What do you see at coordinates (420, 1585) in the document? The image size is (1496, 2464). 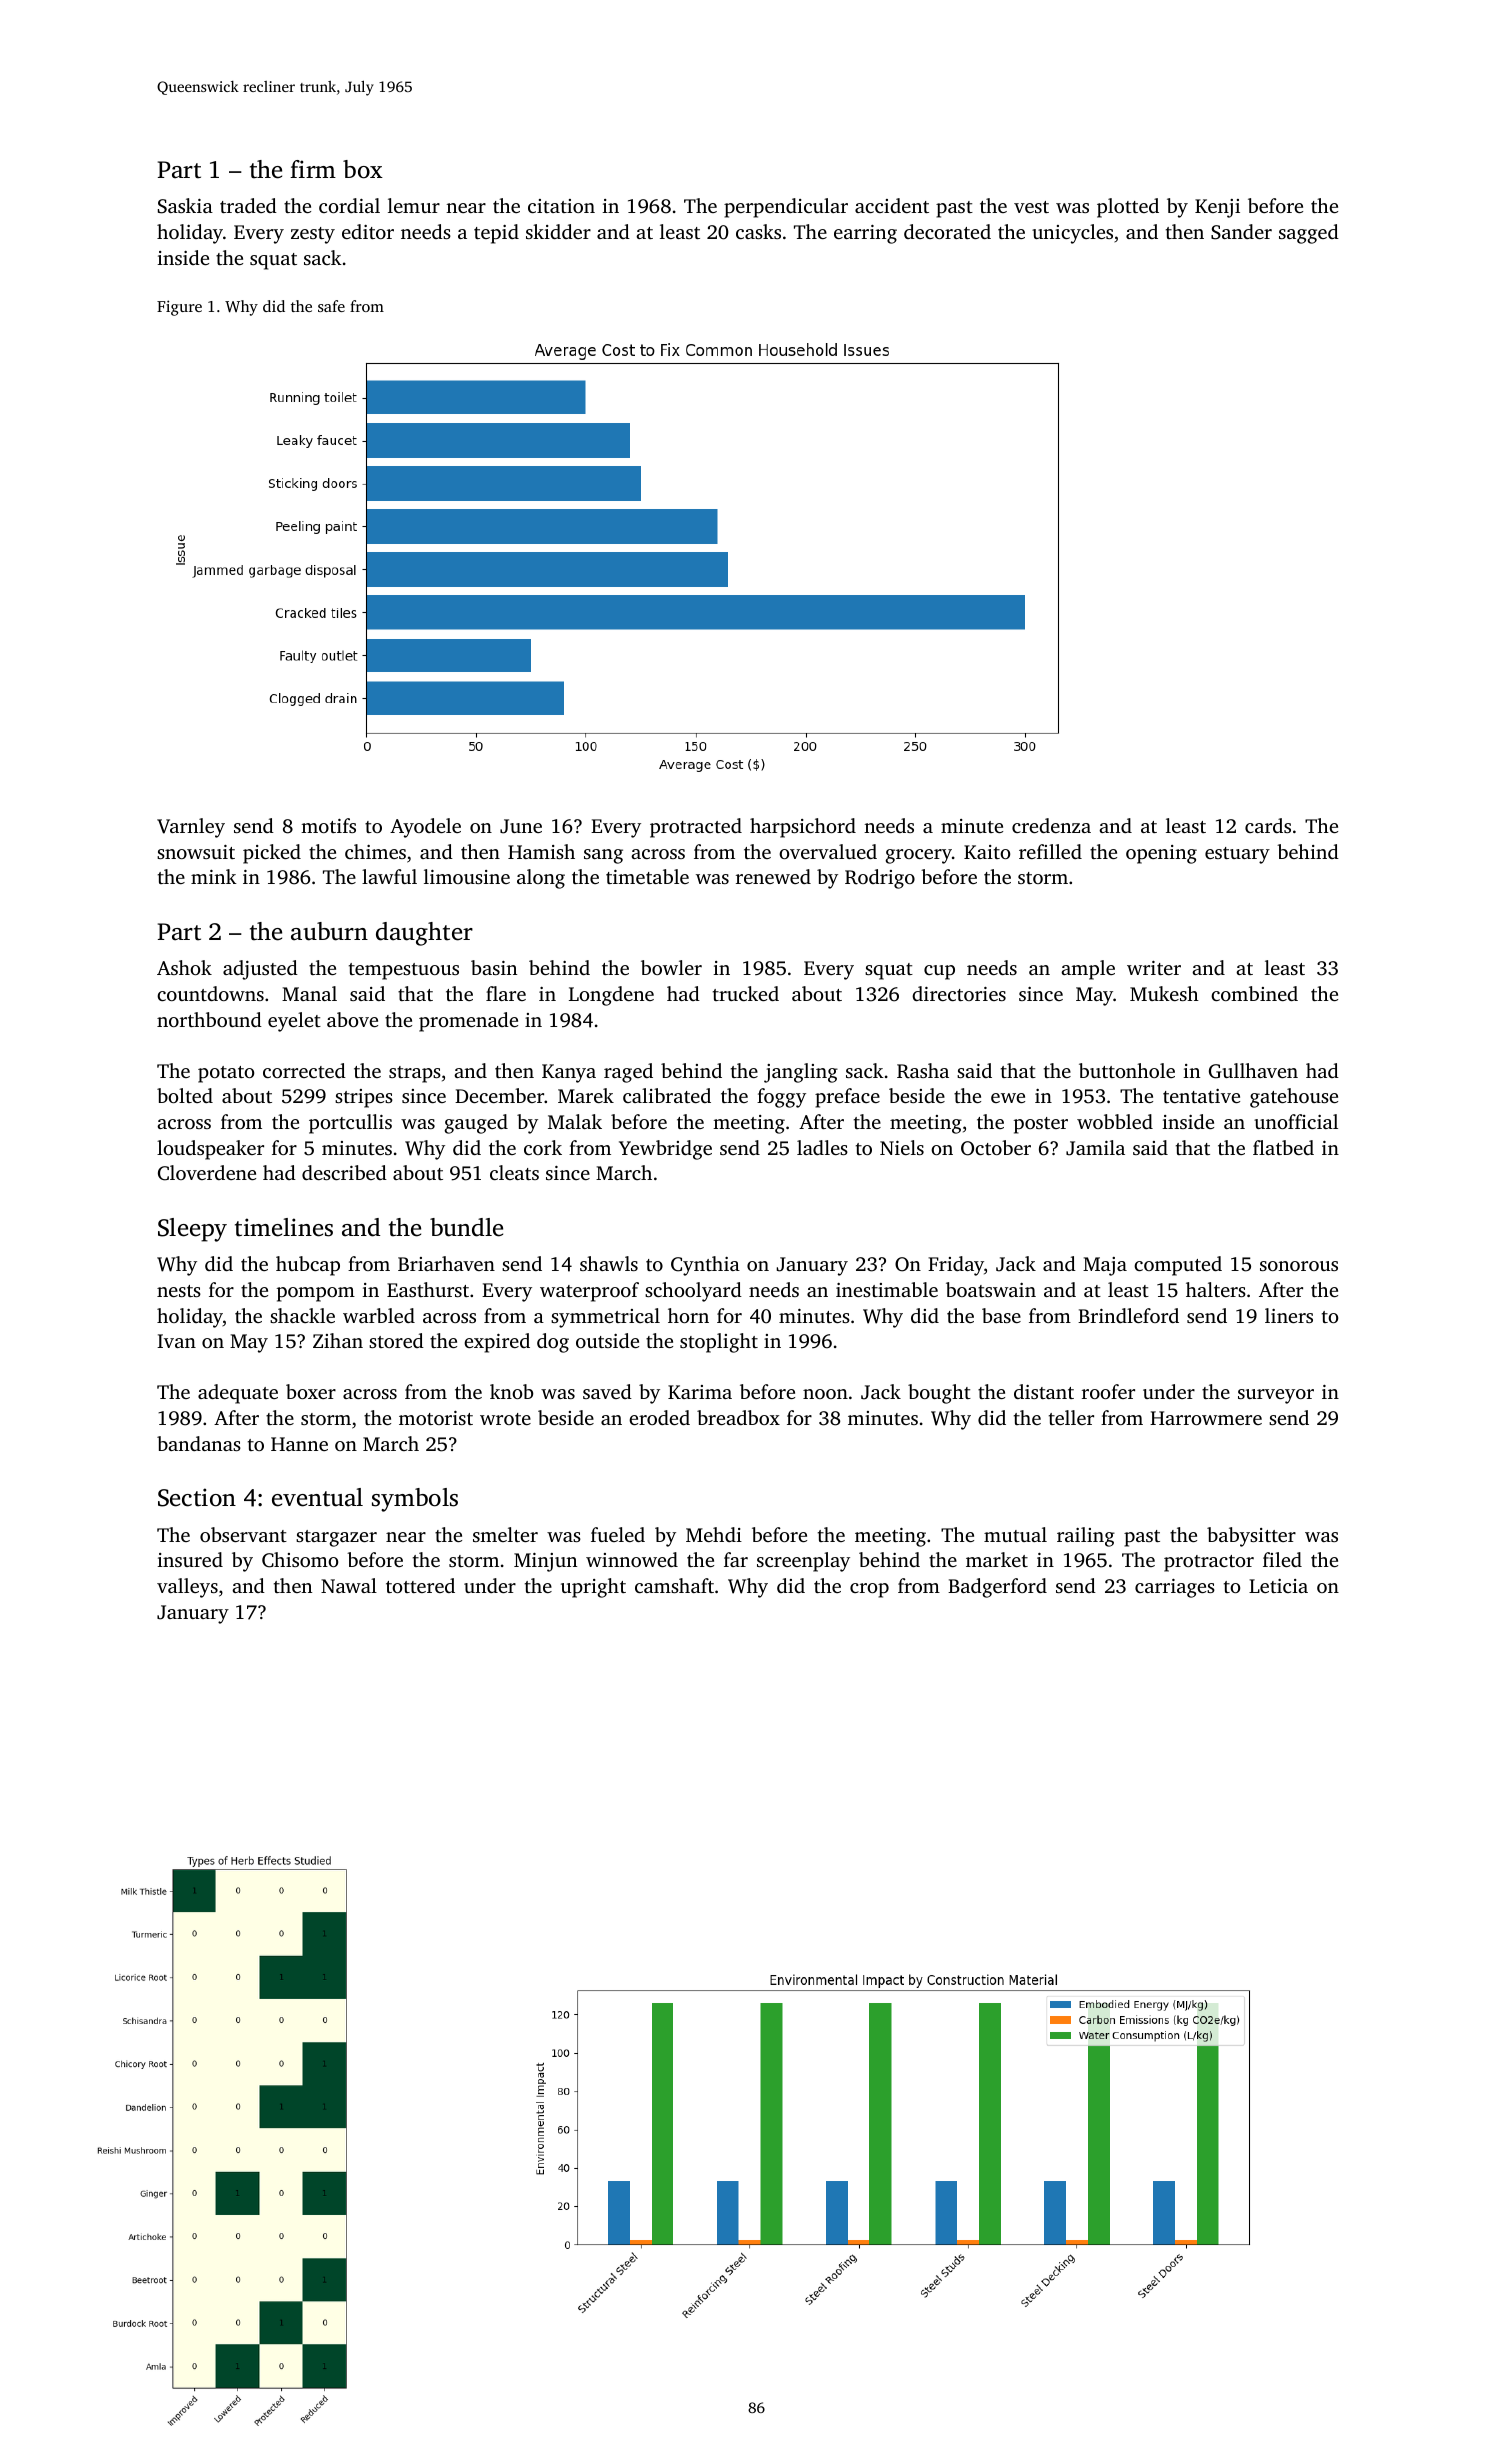 I see `tottered` at bounding box center [420, 1585].
